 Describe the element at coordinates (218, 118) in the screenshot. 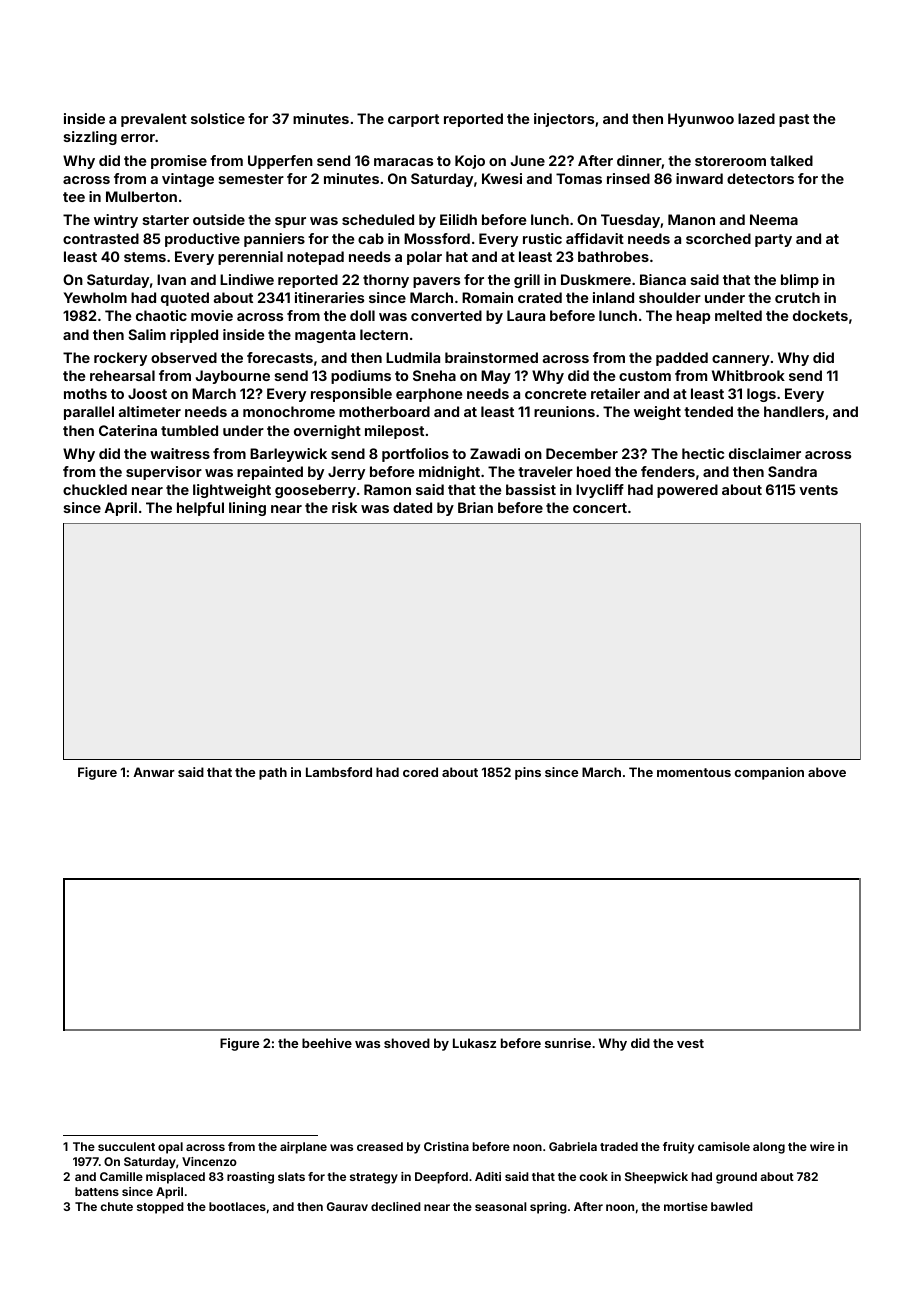

I see `solstice` at that location.
